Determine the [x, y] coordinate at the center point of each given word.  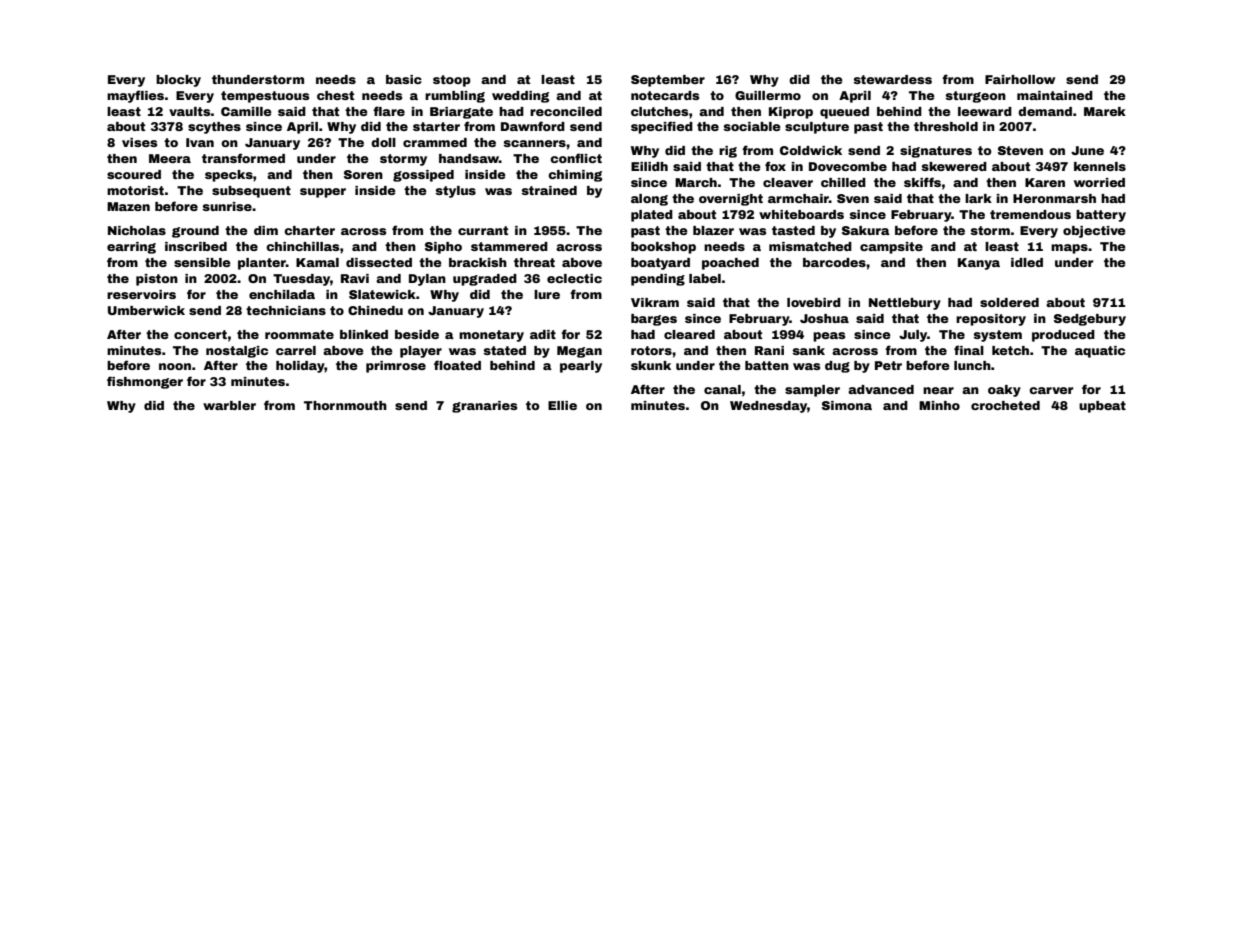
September [668, 81]
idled [1027, 262]
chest [335, 95]
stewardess [893, 79]
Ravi [355, 278]
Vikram [655, 302]
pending [658, 280]
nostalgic [237, 352]
